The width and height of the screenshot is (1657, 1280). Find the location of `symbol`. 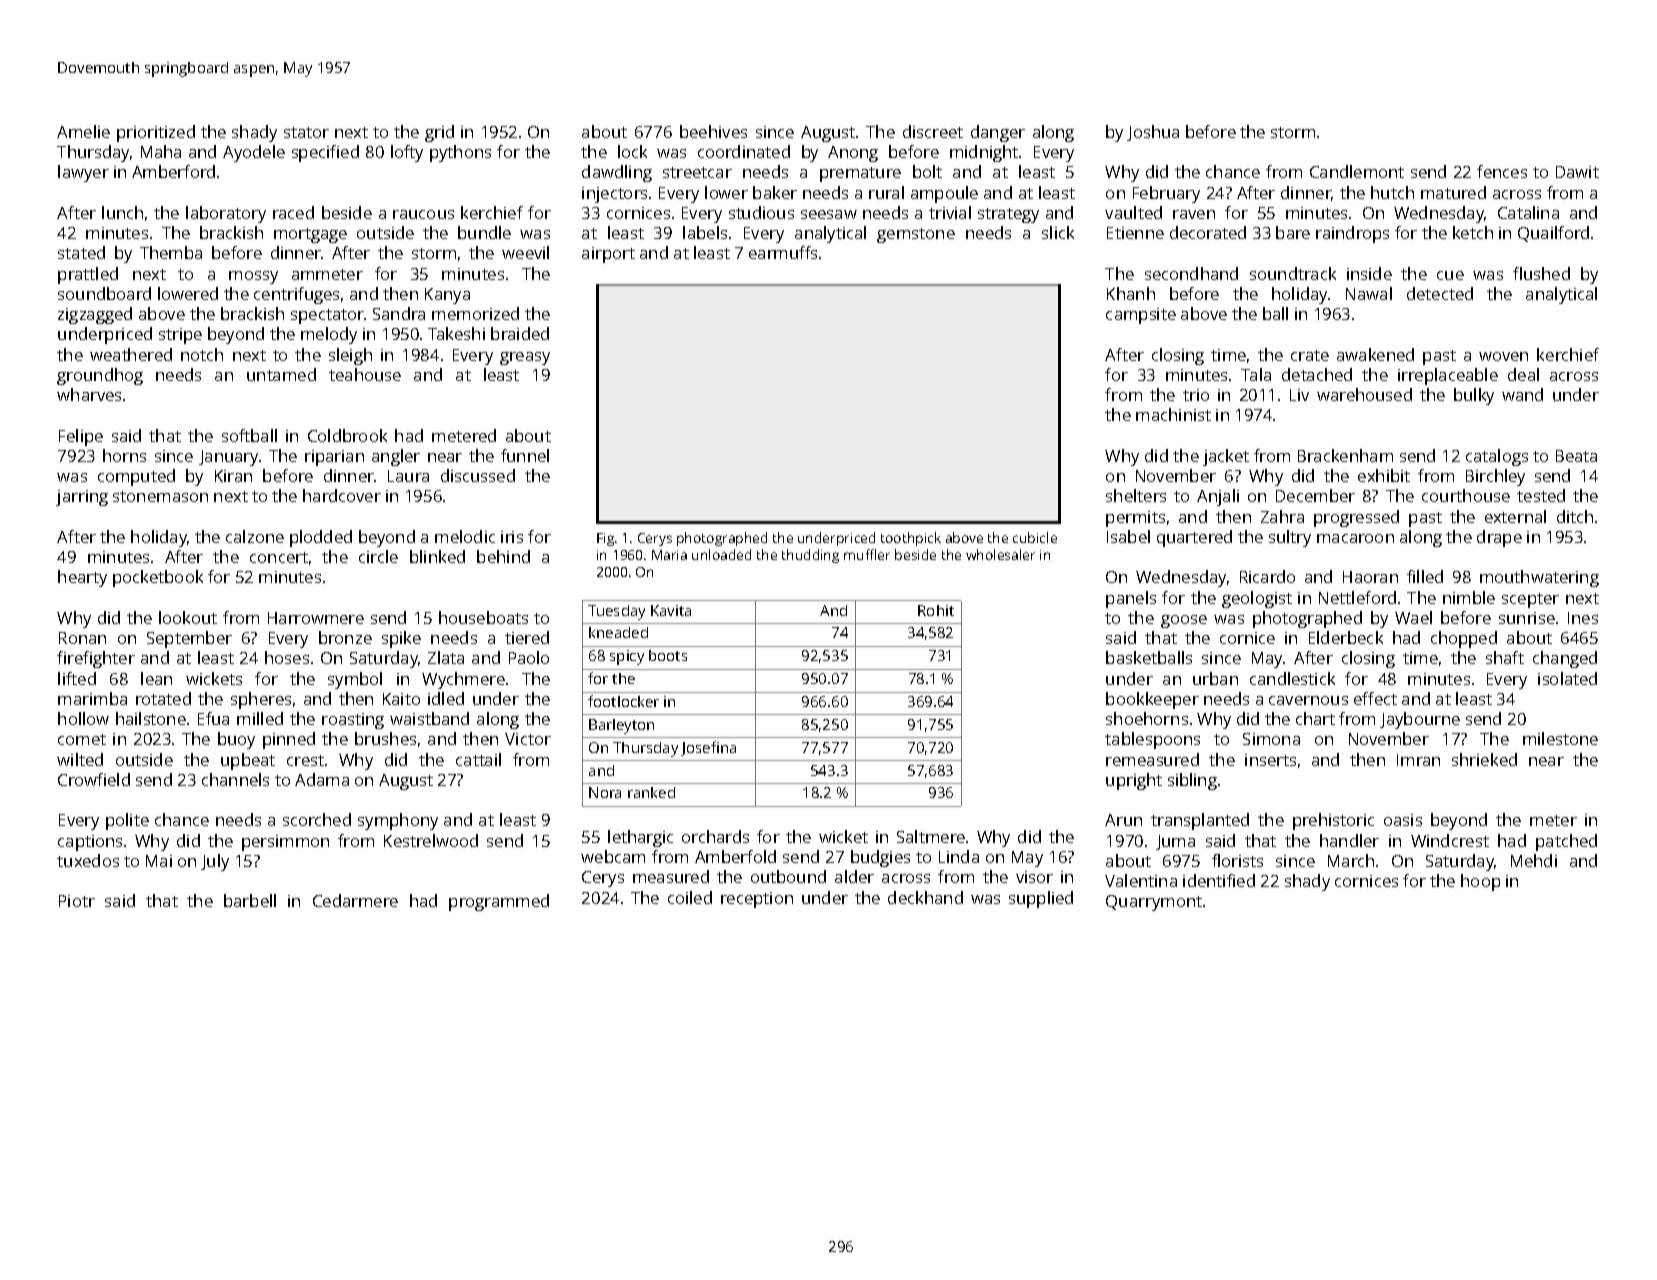

symbol is located at coordinates (355, 680).
